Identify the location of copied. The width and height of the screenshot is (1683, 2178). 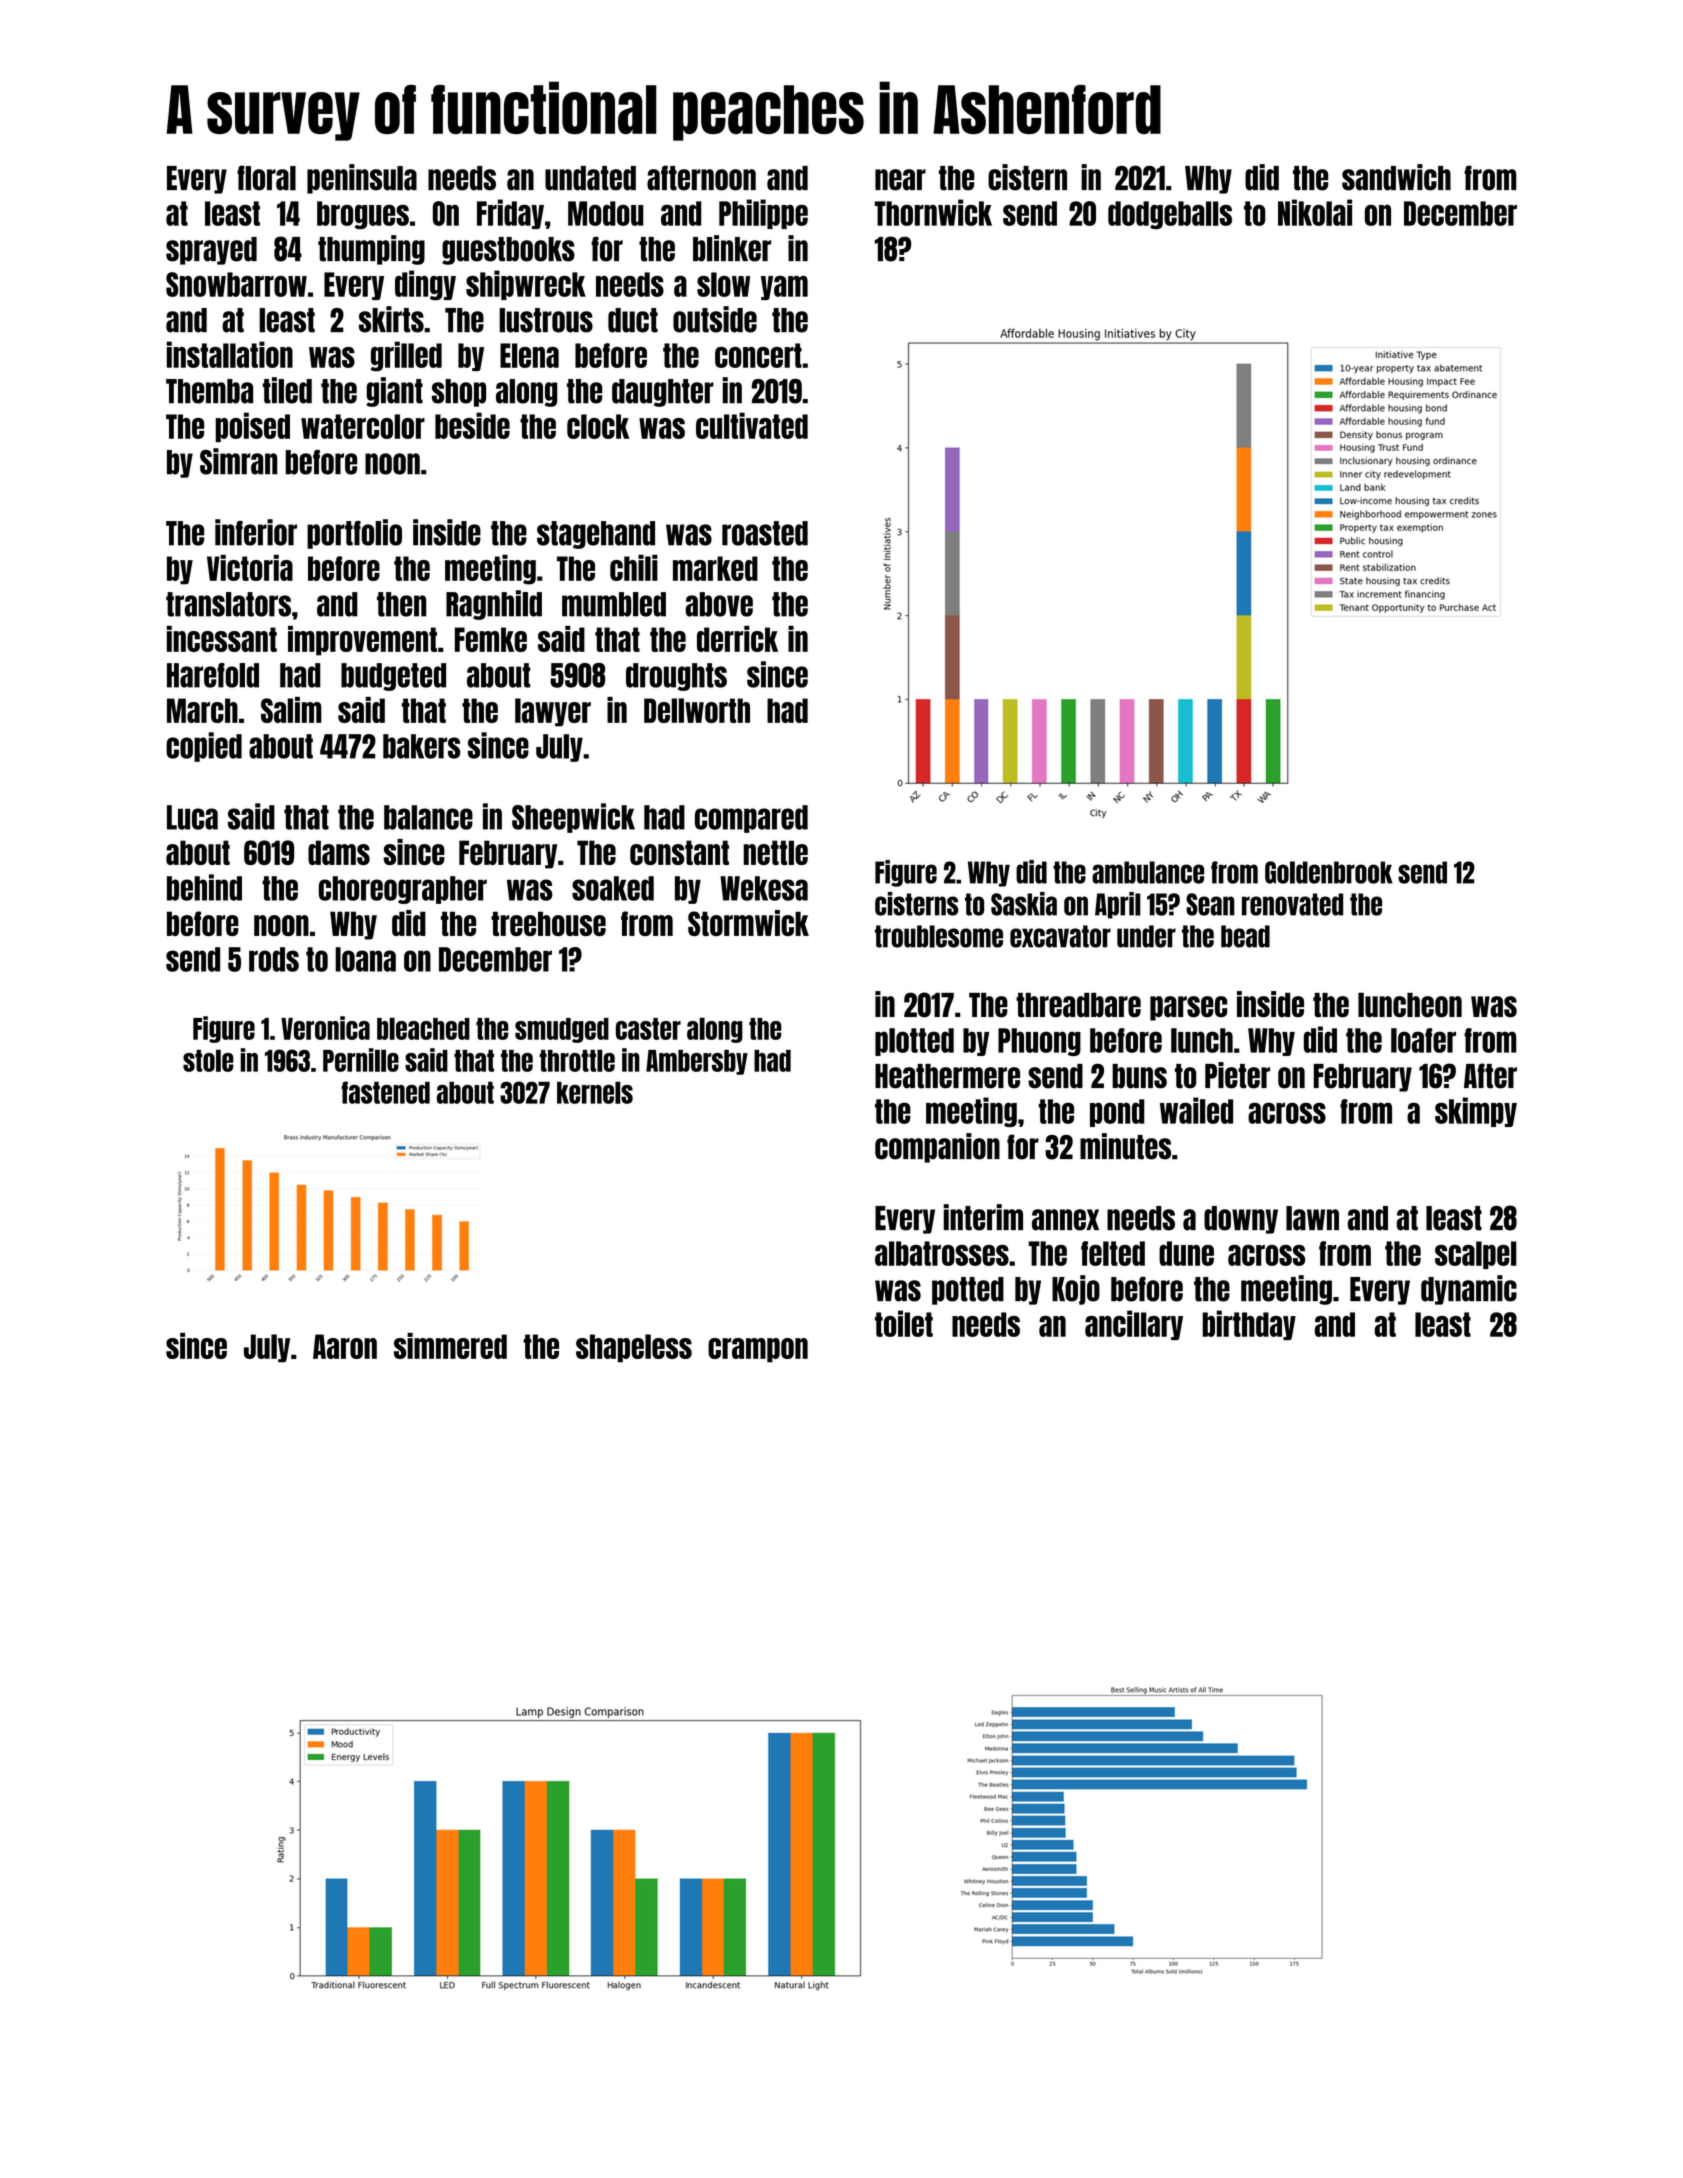
(204, 747).
